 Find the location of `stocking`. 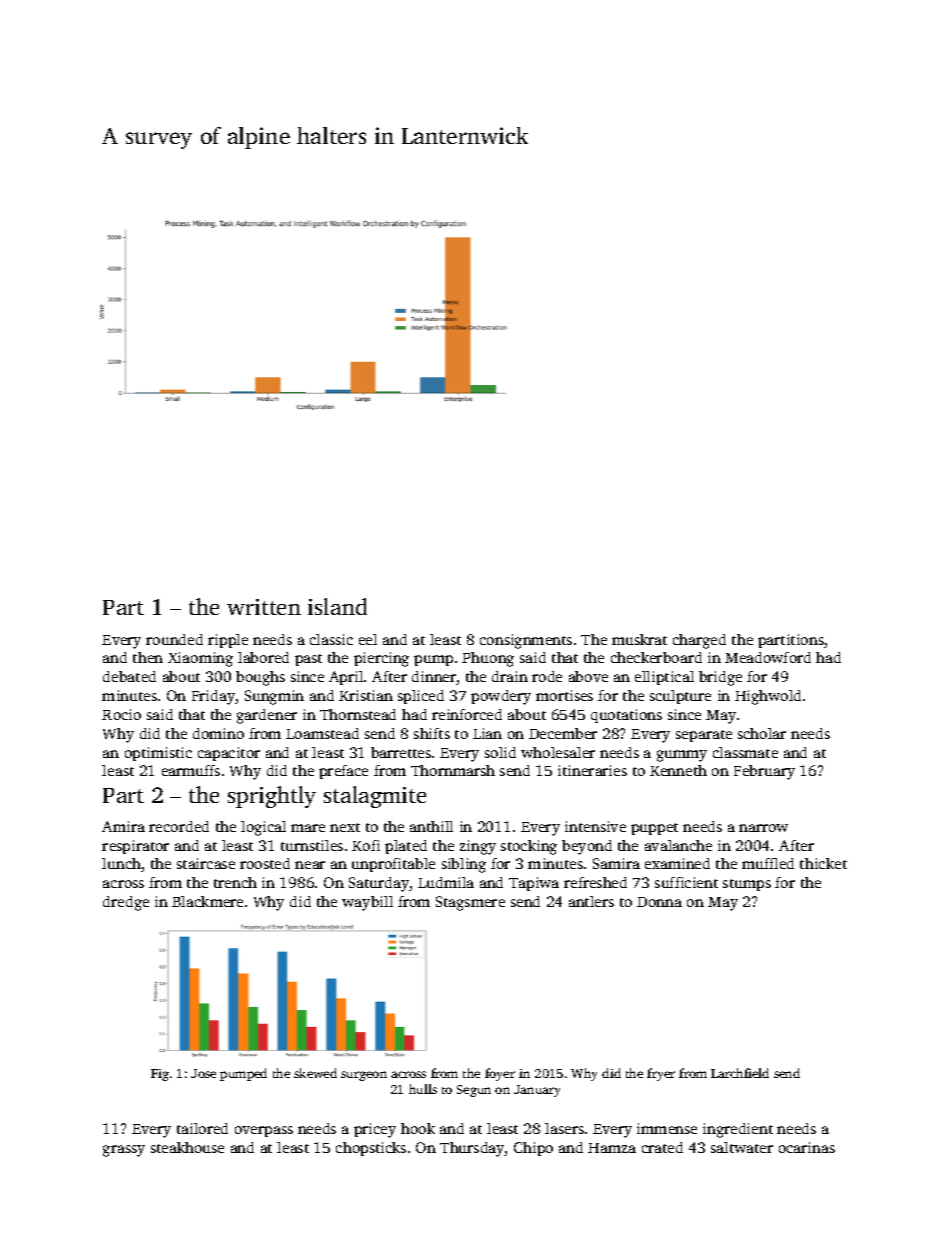

stocking is located at coordinates (529, 847).
